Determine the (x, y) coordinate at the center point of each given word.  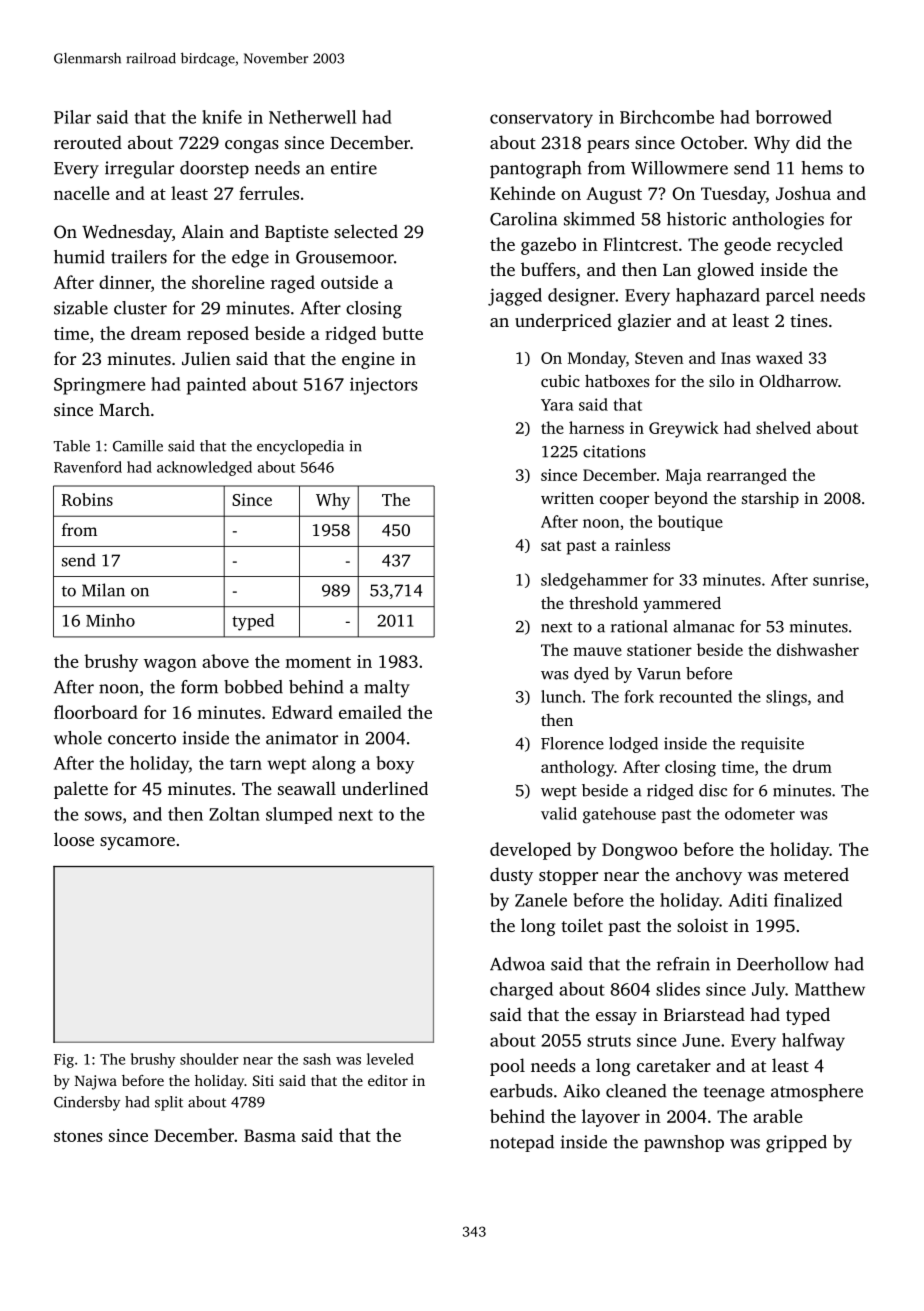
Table (71, 446)
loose (74, 839)
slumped (299, 815)
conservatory (541, 120)
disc (713, 790)
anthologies (778, 221)
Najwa (96, 1082)
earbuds (521, 1091)
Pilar (72, 117)
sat (551, 545)
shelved (783, 427)
